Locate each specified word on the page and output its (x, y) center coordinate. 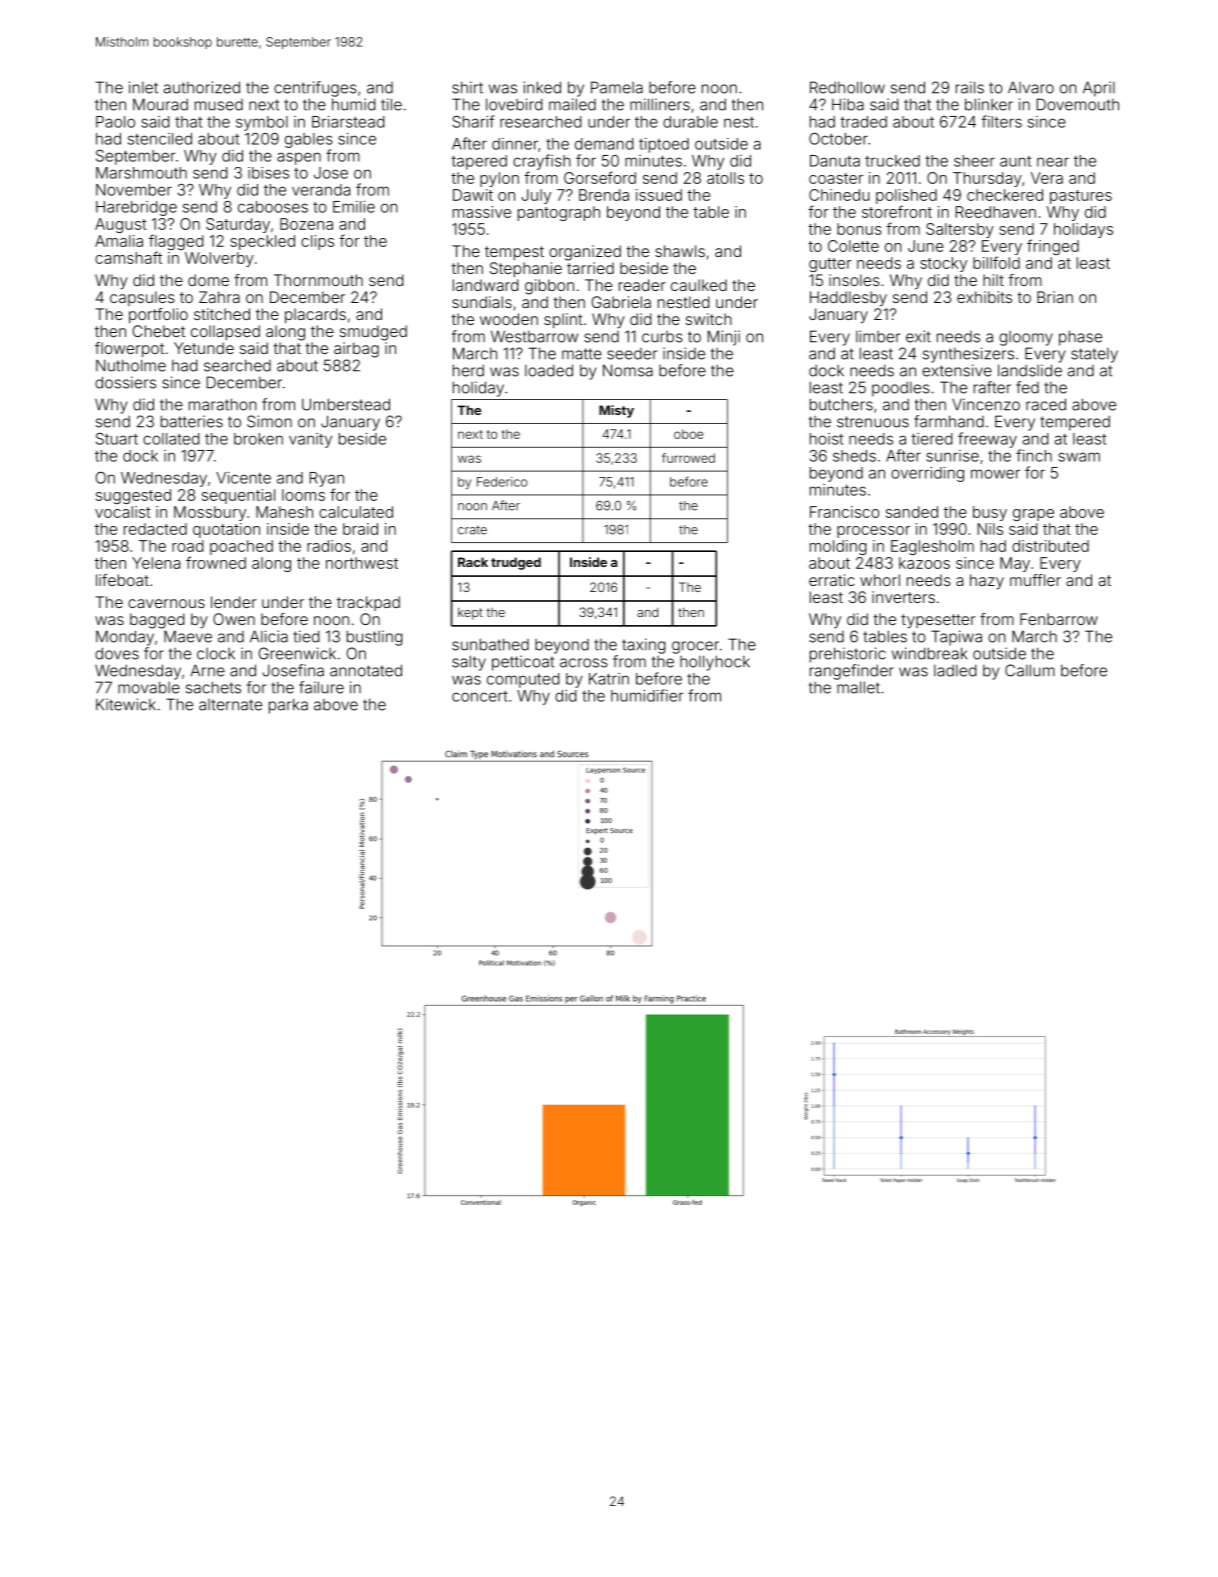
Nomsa (628, 370)
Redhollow (847, 87)
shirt (467, 87)
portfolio (158, 315)
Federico (502, 482)
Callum (1030, 670)
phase (1080, 338)
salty (469, 663)
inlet (143, 87)
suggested (133, 496)
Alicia (269, 636)
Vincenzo (986, 404)
